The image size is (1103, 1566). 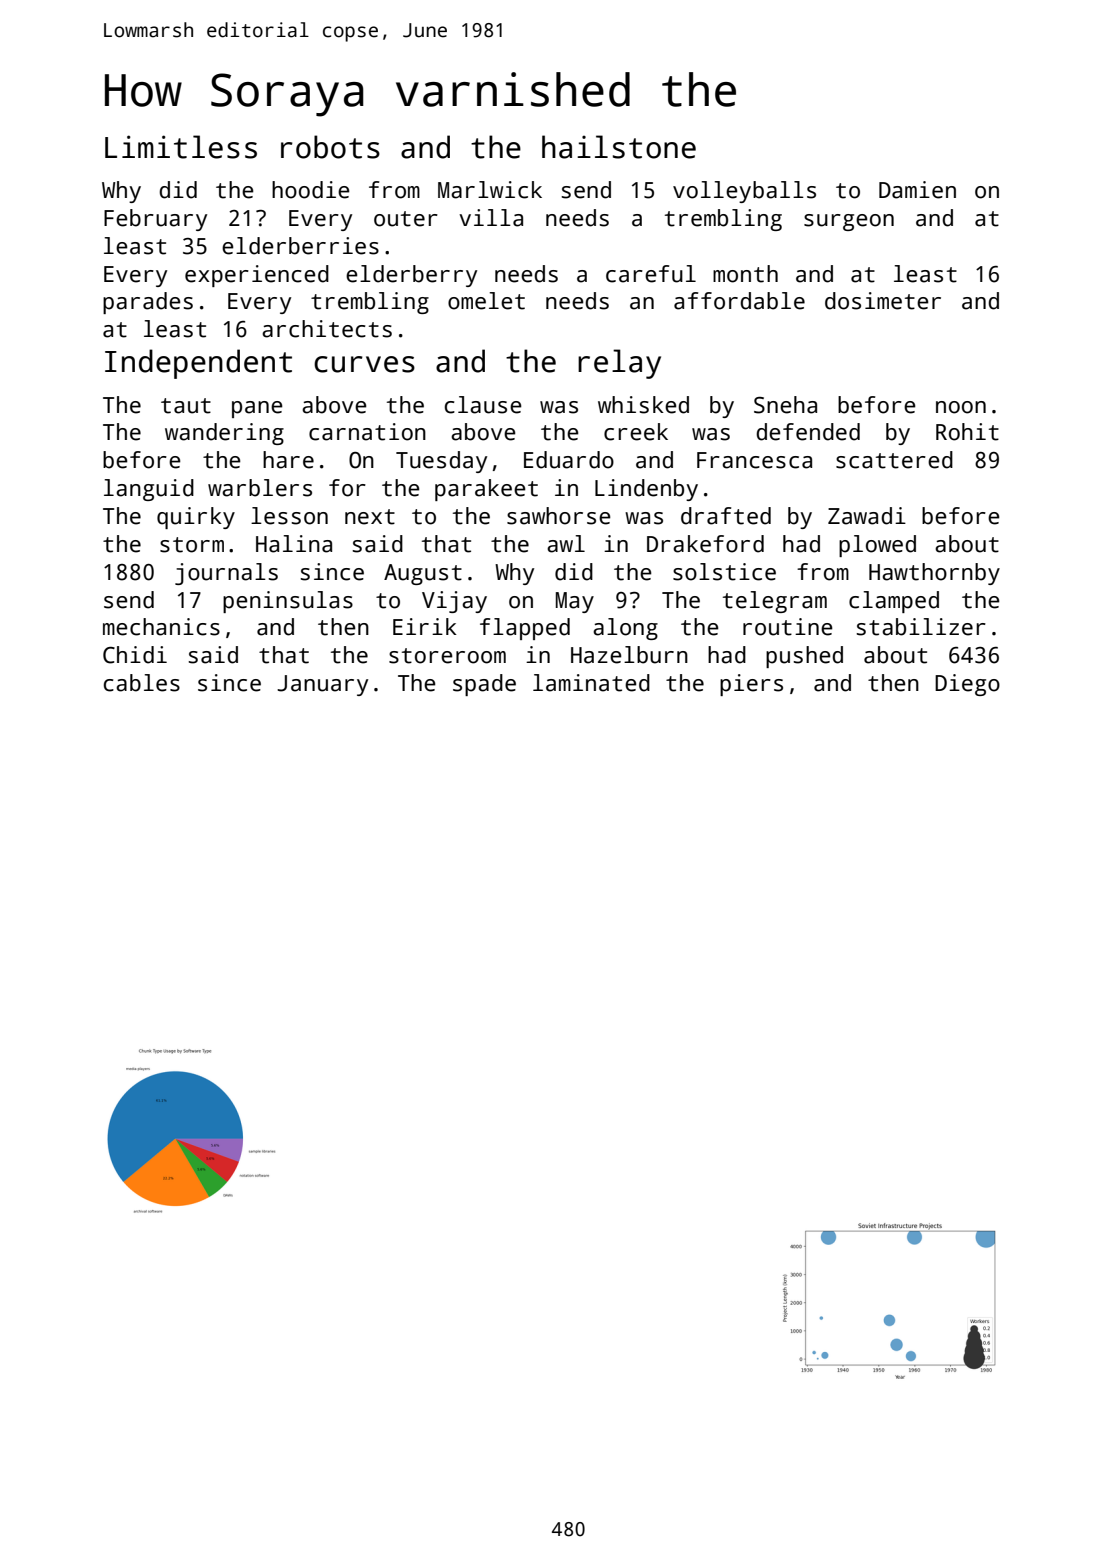 What do you see at coordinates (849, 222) in the document?
I see `surgeon` at bounding box center [849, 222].
